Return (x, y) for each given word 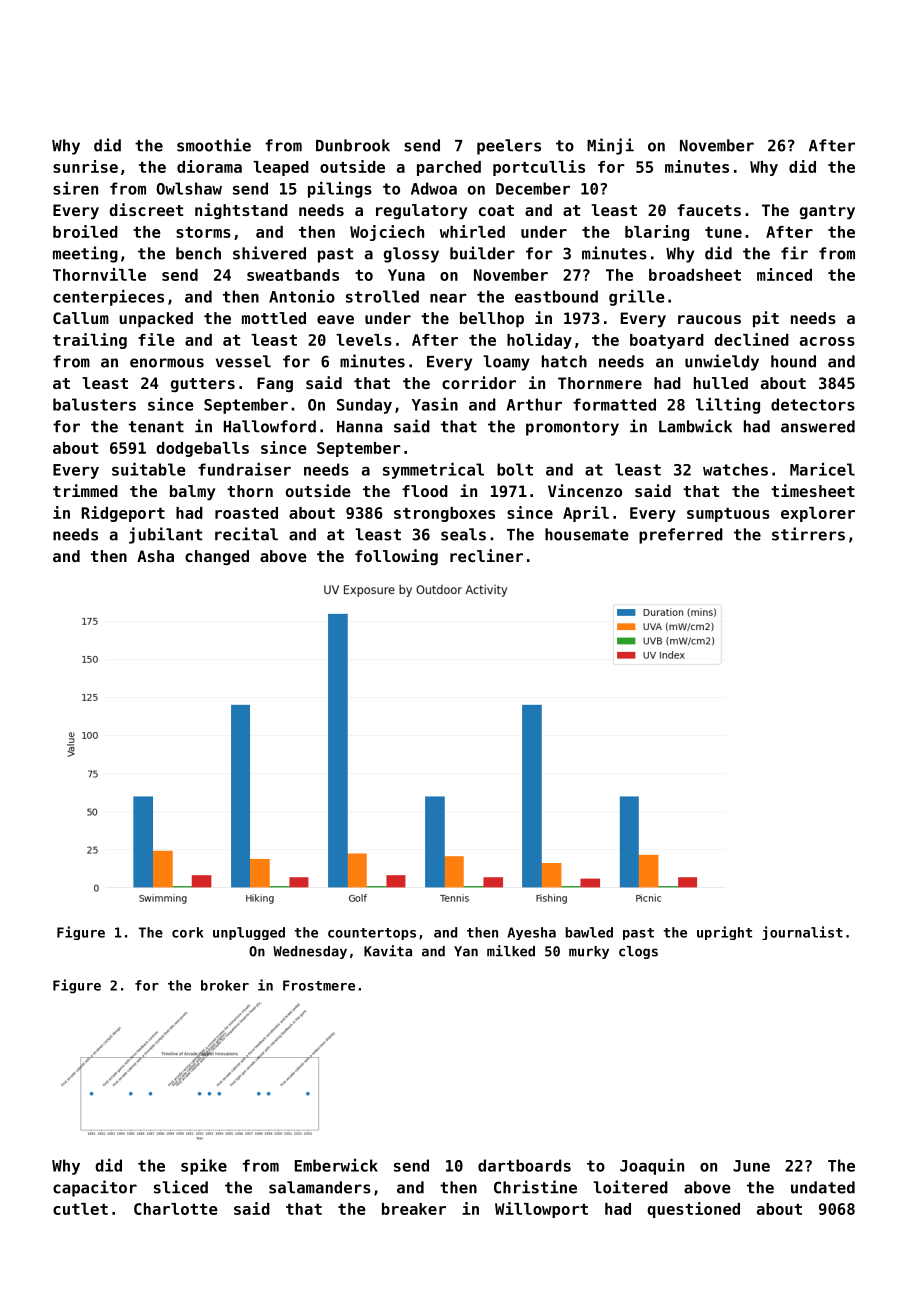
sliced (181, 1187)
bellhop (492, 320)
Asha (155, 556)
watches (735, 469)
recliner (486, 555)
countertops (372, 934)
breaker (414, 1209)
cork (188, 932)
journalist (802, 933)
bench (198, 253)
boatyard (667, 341)
